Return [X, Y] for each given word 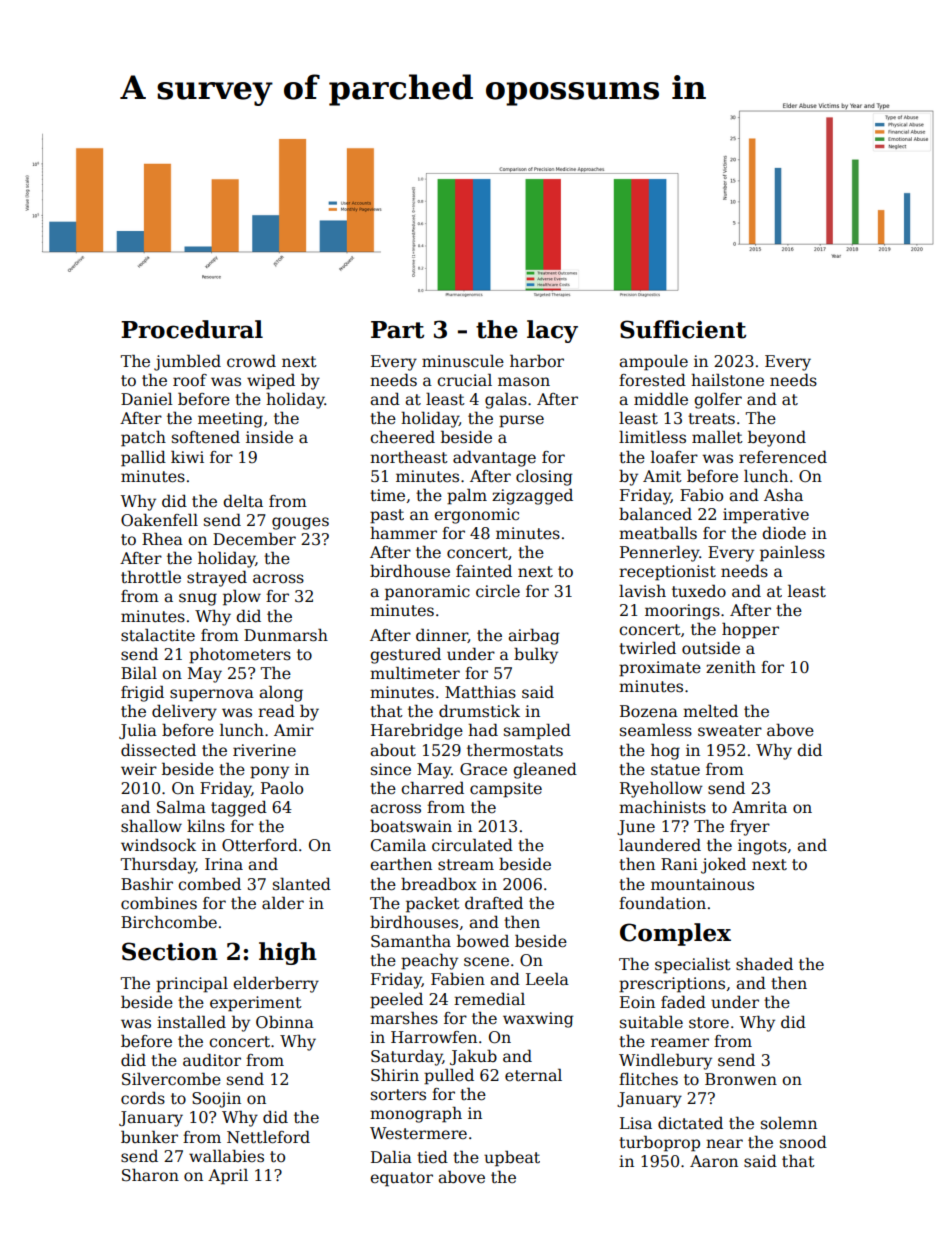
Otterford [260, 845]
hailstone [727, 379]
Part [397, 330]
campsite [506, 790]
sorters [398, 1095]
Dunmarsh [286, 635]
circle [498, 590]
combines [159, 903]
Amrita [759, 807]
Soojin [216, 1100]
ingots [762, 847]
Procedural [192, 329]
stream [466, 864]
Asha [783, 494]
